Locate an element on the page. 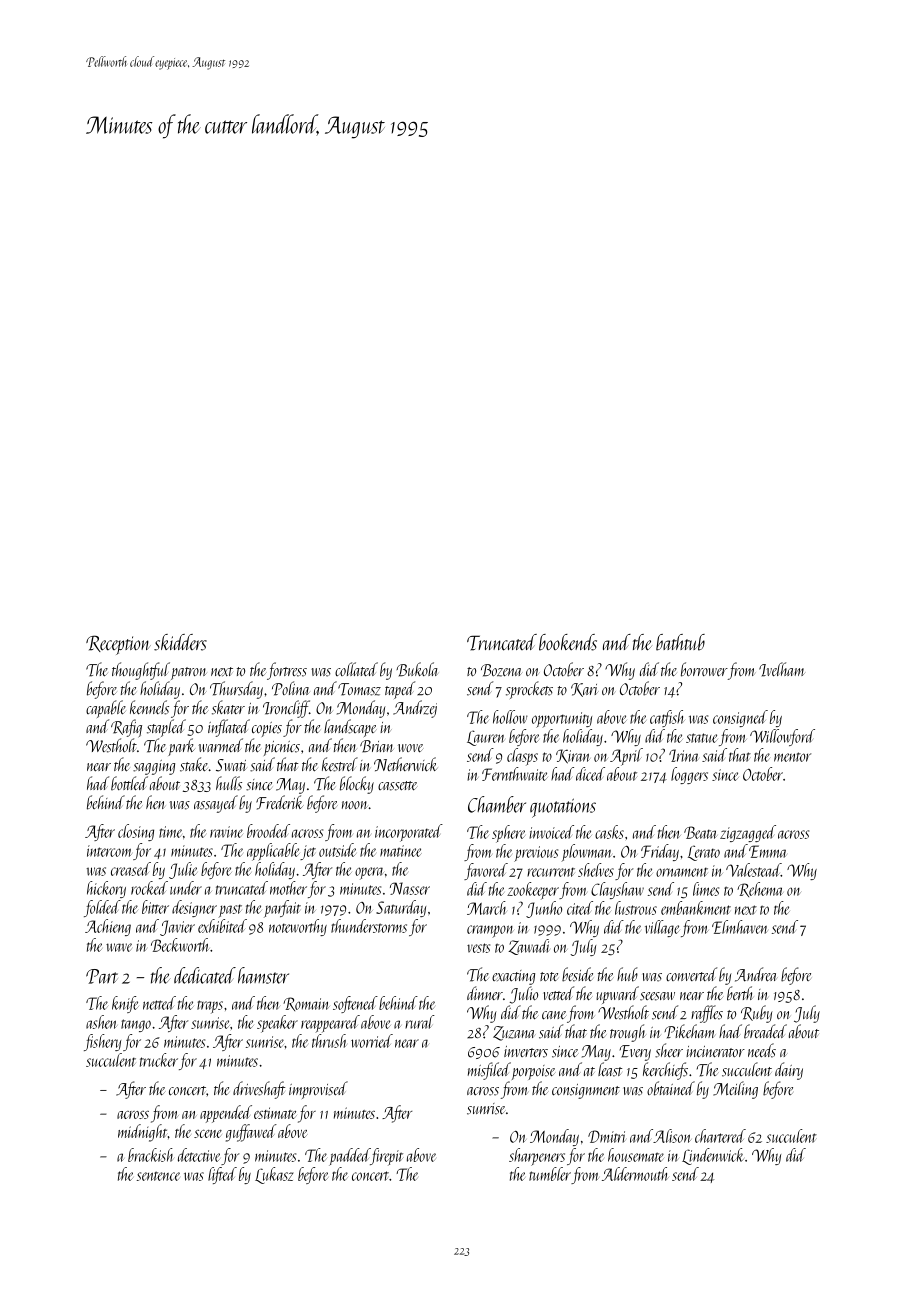 The width and height of the image is (908, 1316). Ruby is located at coordinates (757, 1014).
